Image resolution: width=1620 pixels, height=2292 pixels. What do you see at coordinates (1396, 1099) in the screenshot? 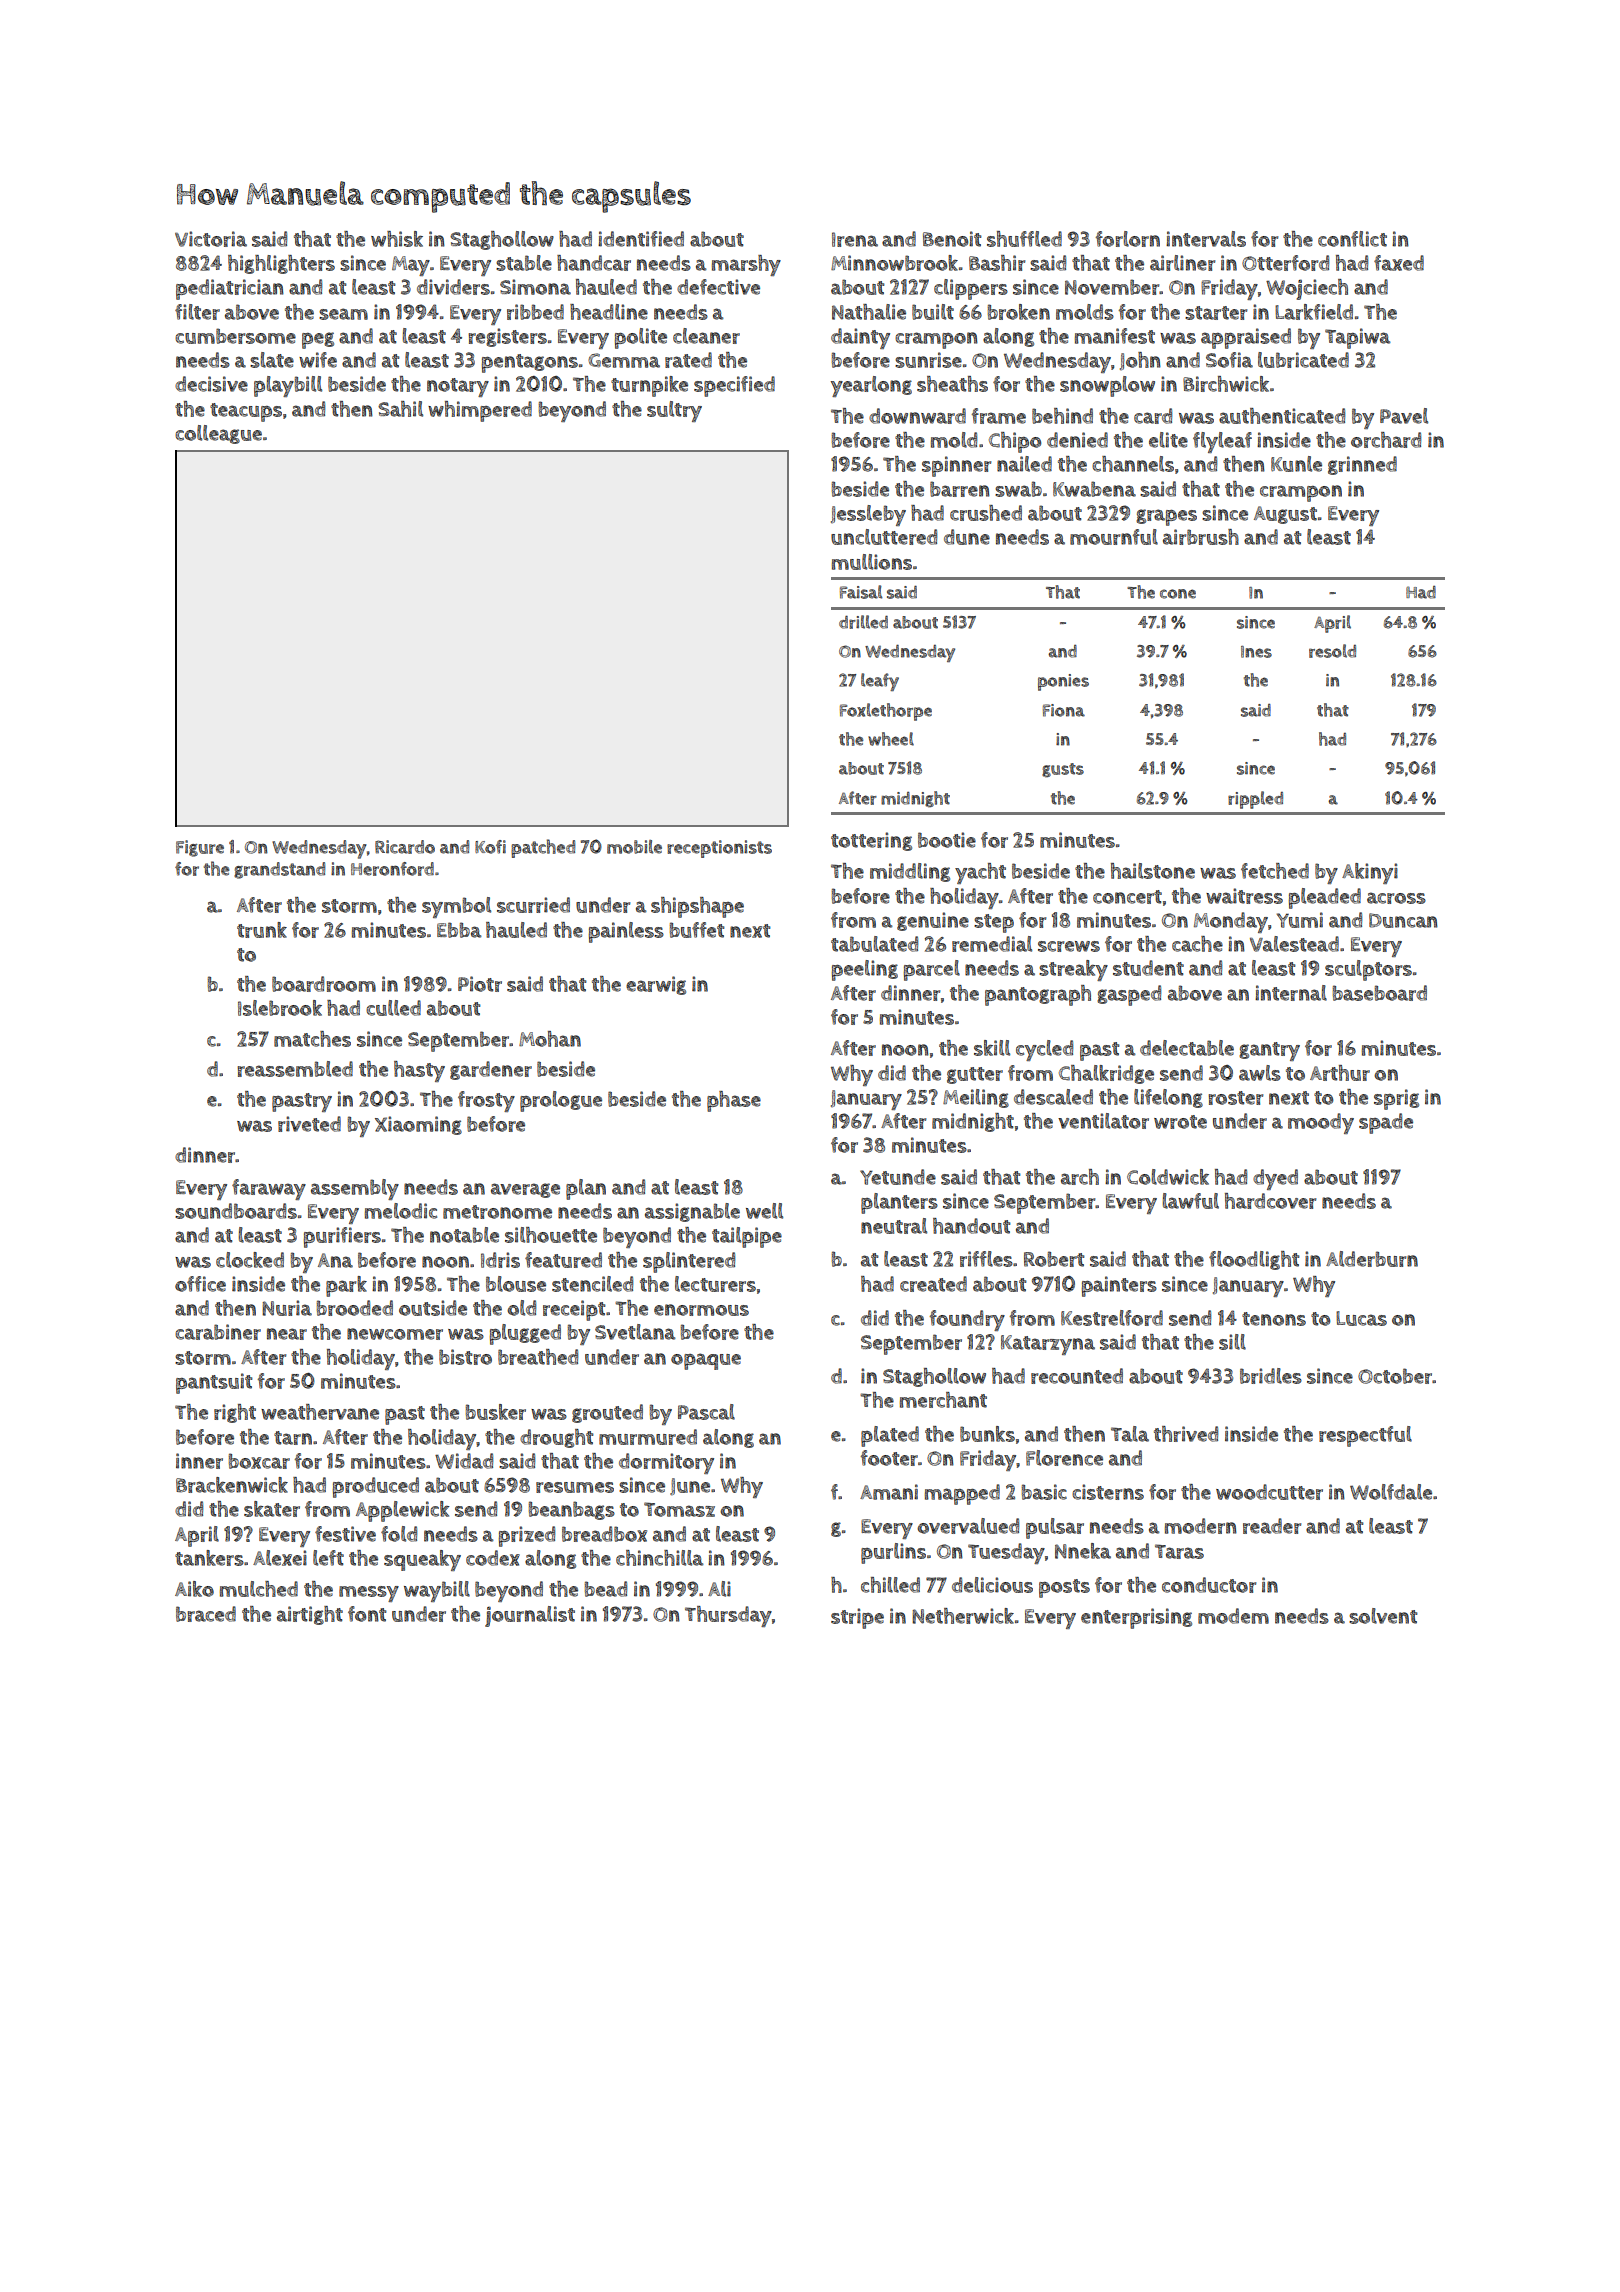
I see `sprig` at bounding box center [1396, 1099].
